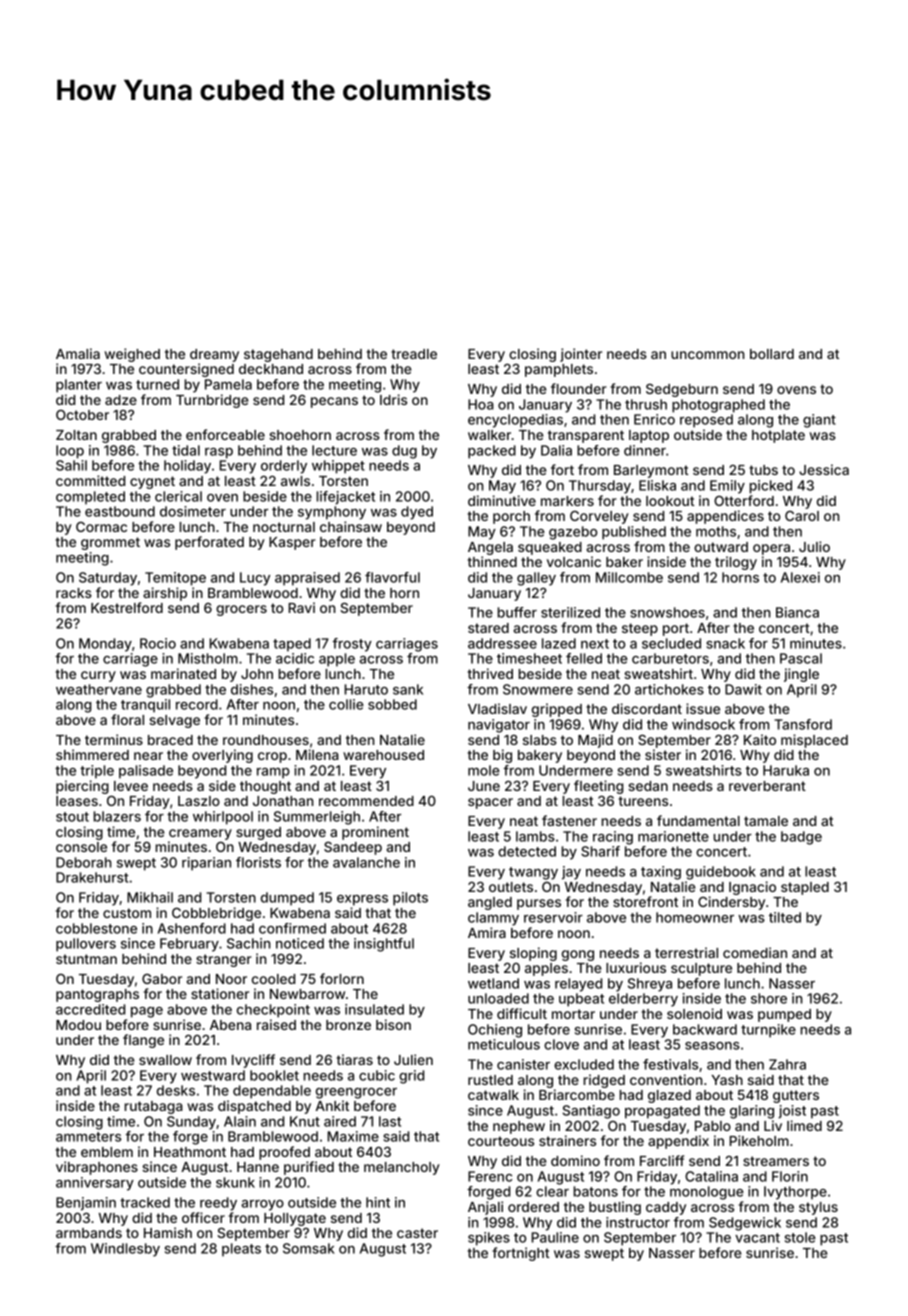 This document has height=1316, width=908. Describe the element at coordinates (351, 526) in the document. I see `chainsaw` at that location.
